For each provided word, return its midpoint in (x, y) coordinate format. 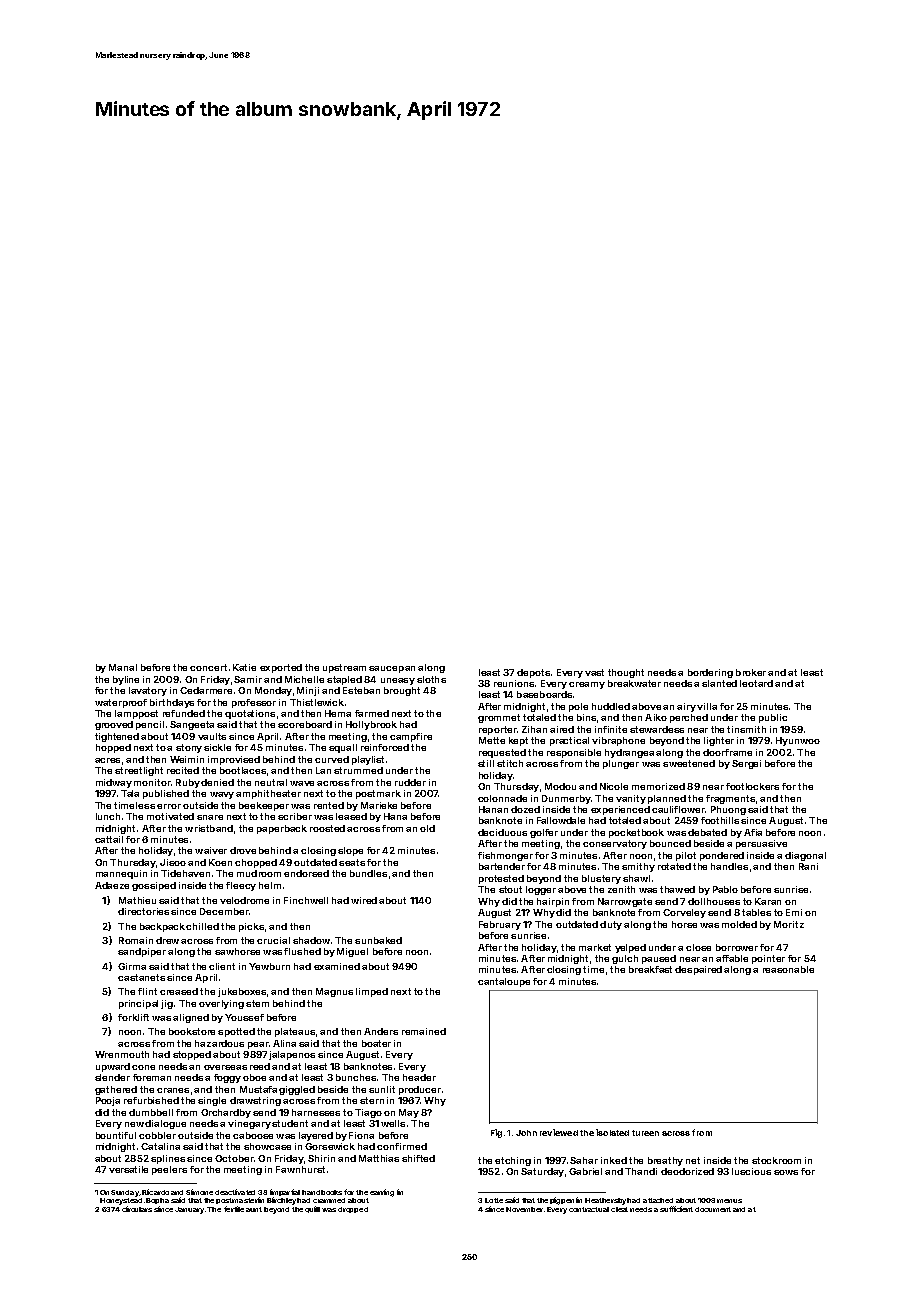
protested (501, 879)
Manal (123, 667)
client (222, 966)
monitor (152, 782)
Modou (560, 786)
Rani (808, 866)
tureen (645, 1133)
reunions (514, 683)
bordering (710, 673)
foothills (720, 820)
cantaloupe (504, 982)
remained (424, 1031)
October (234, 1158)
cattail (109, 839)
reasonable (788, 969)
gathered (116, 1090)
